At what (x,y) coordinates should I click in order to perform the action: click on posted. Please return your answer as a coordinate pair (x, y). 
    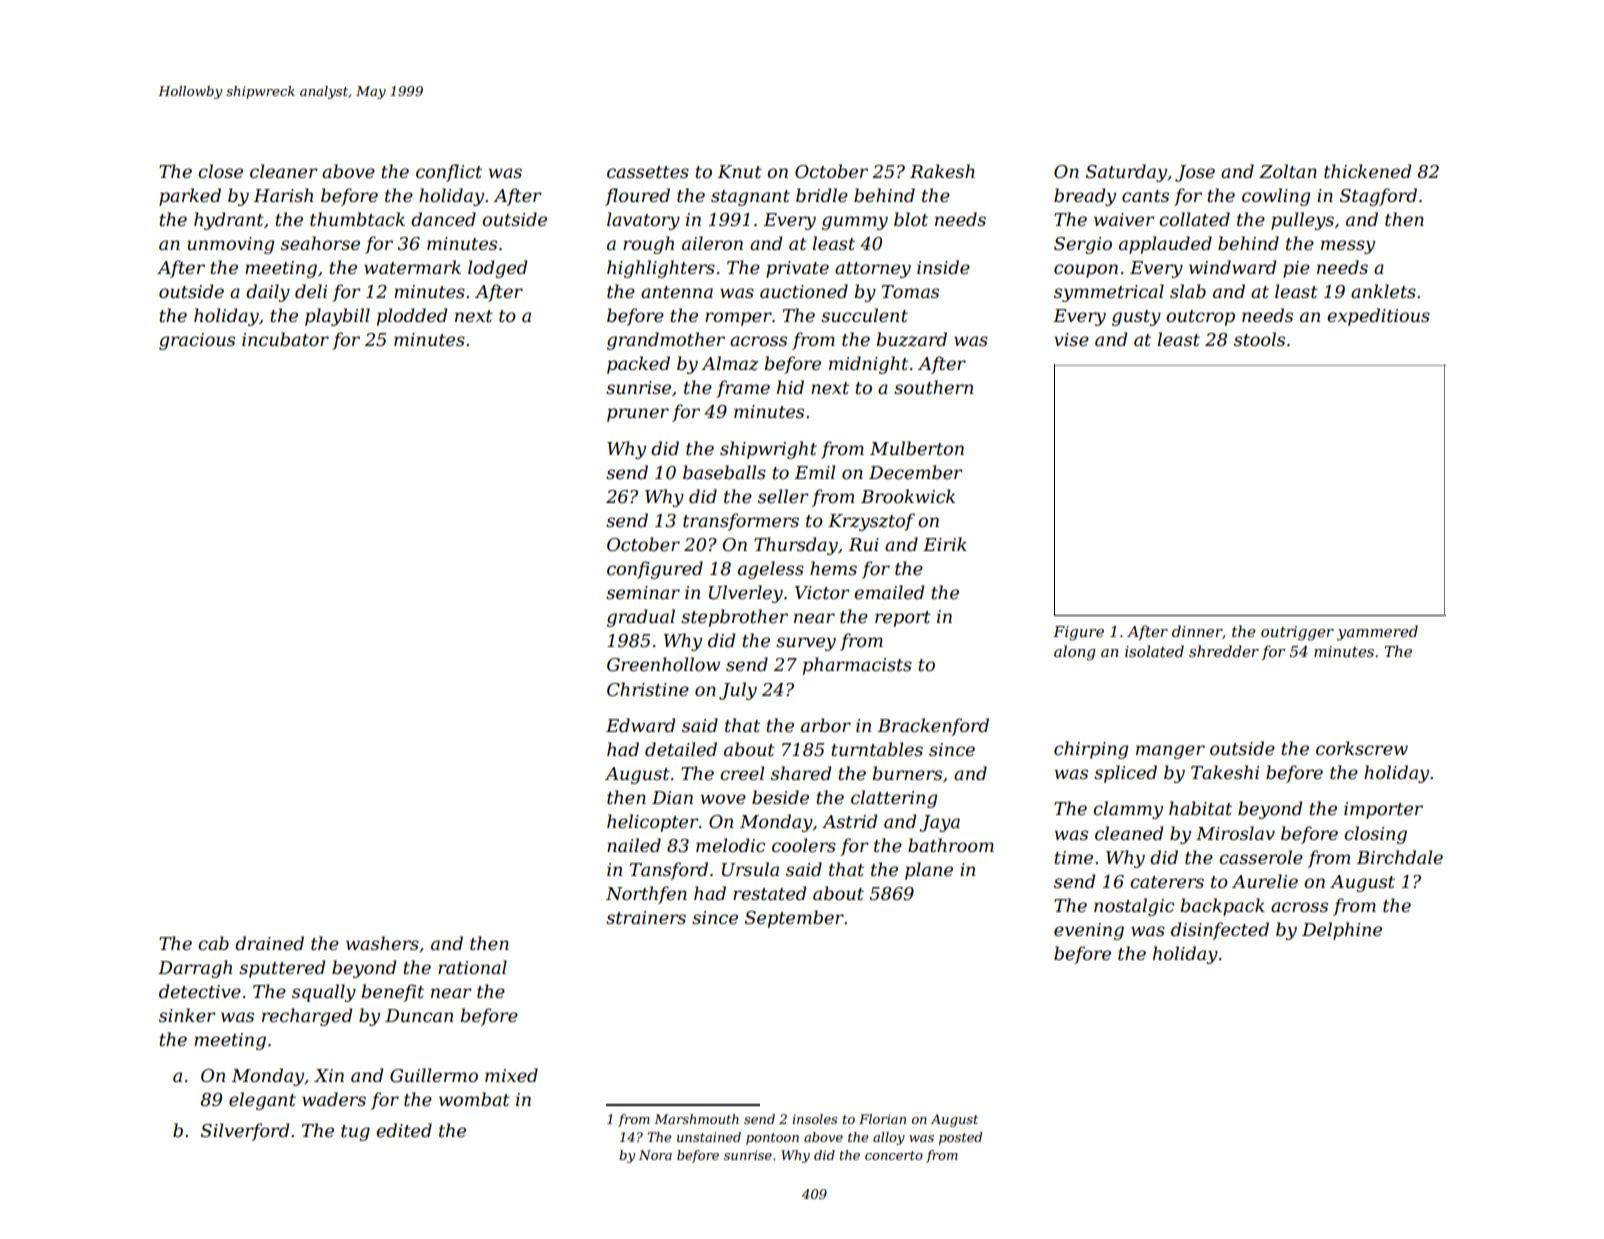
    Looking at the image, I should click on (960, 1138).
